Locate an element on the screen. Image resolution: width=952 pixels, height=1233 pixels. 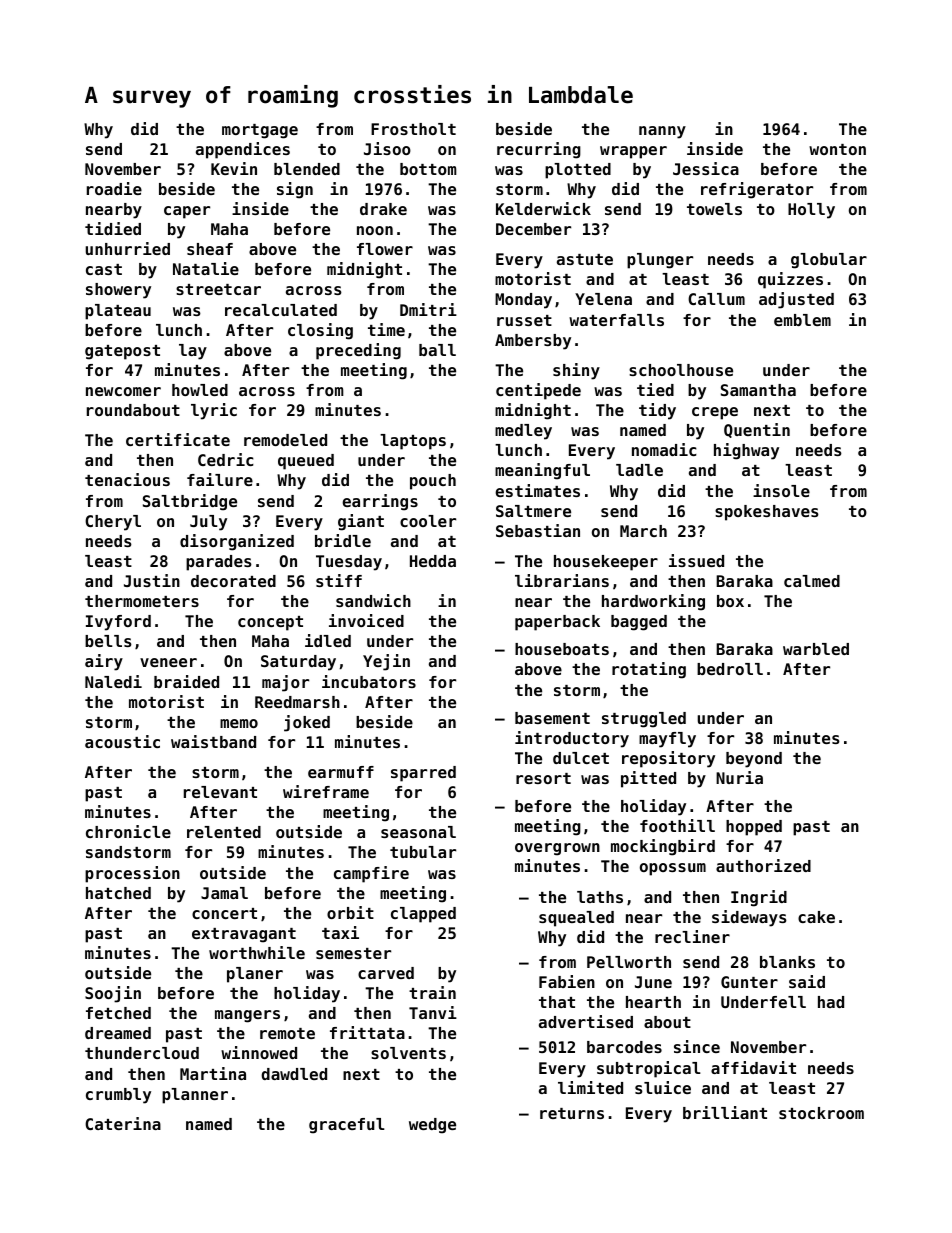
joked is located at coordinates (307, 723).
